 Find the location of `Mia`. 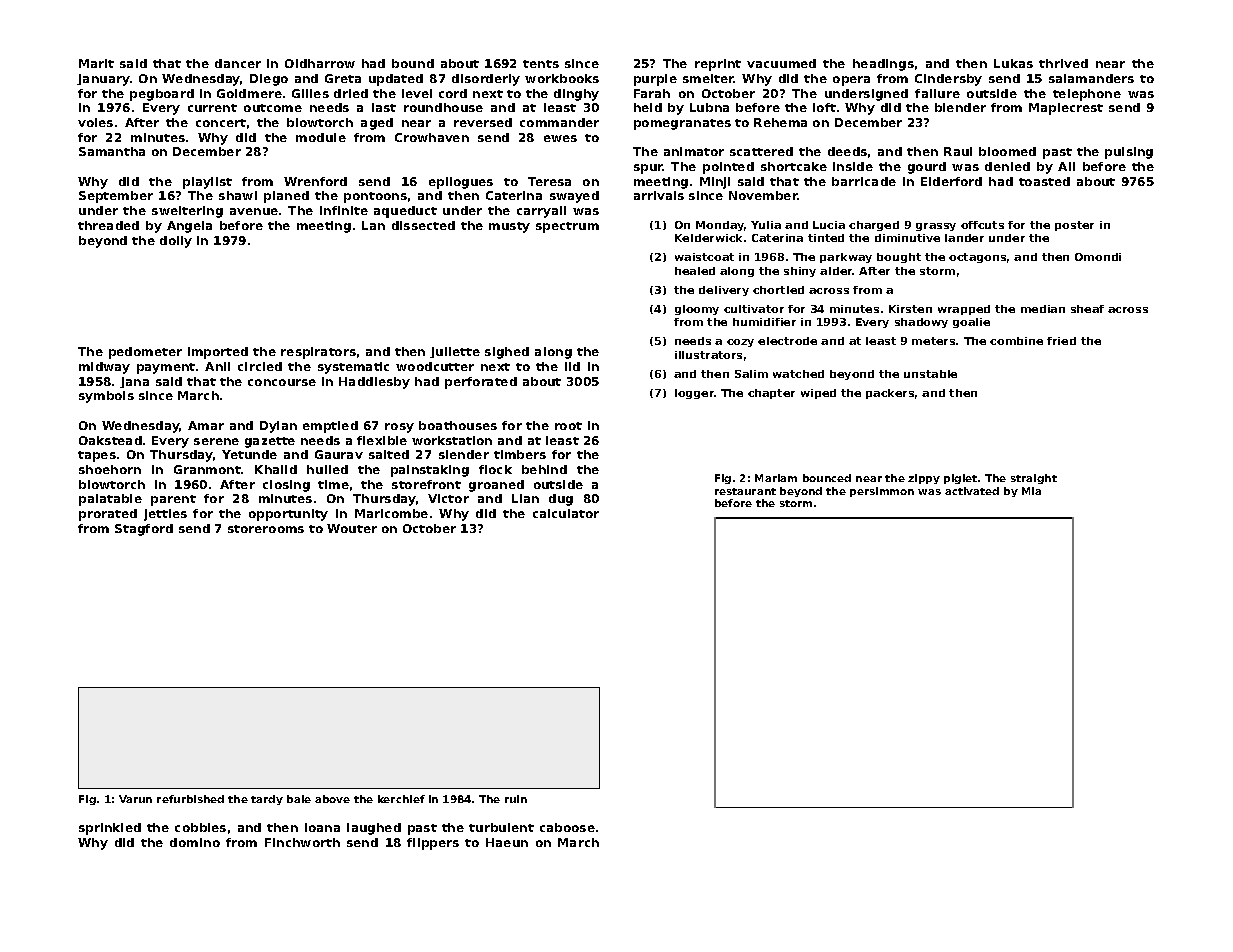

Mia is located at coordinates (1031, 491).
